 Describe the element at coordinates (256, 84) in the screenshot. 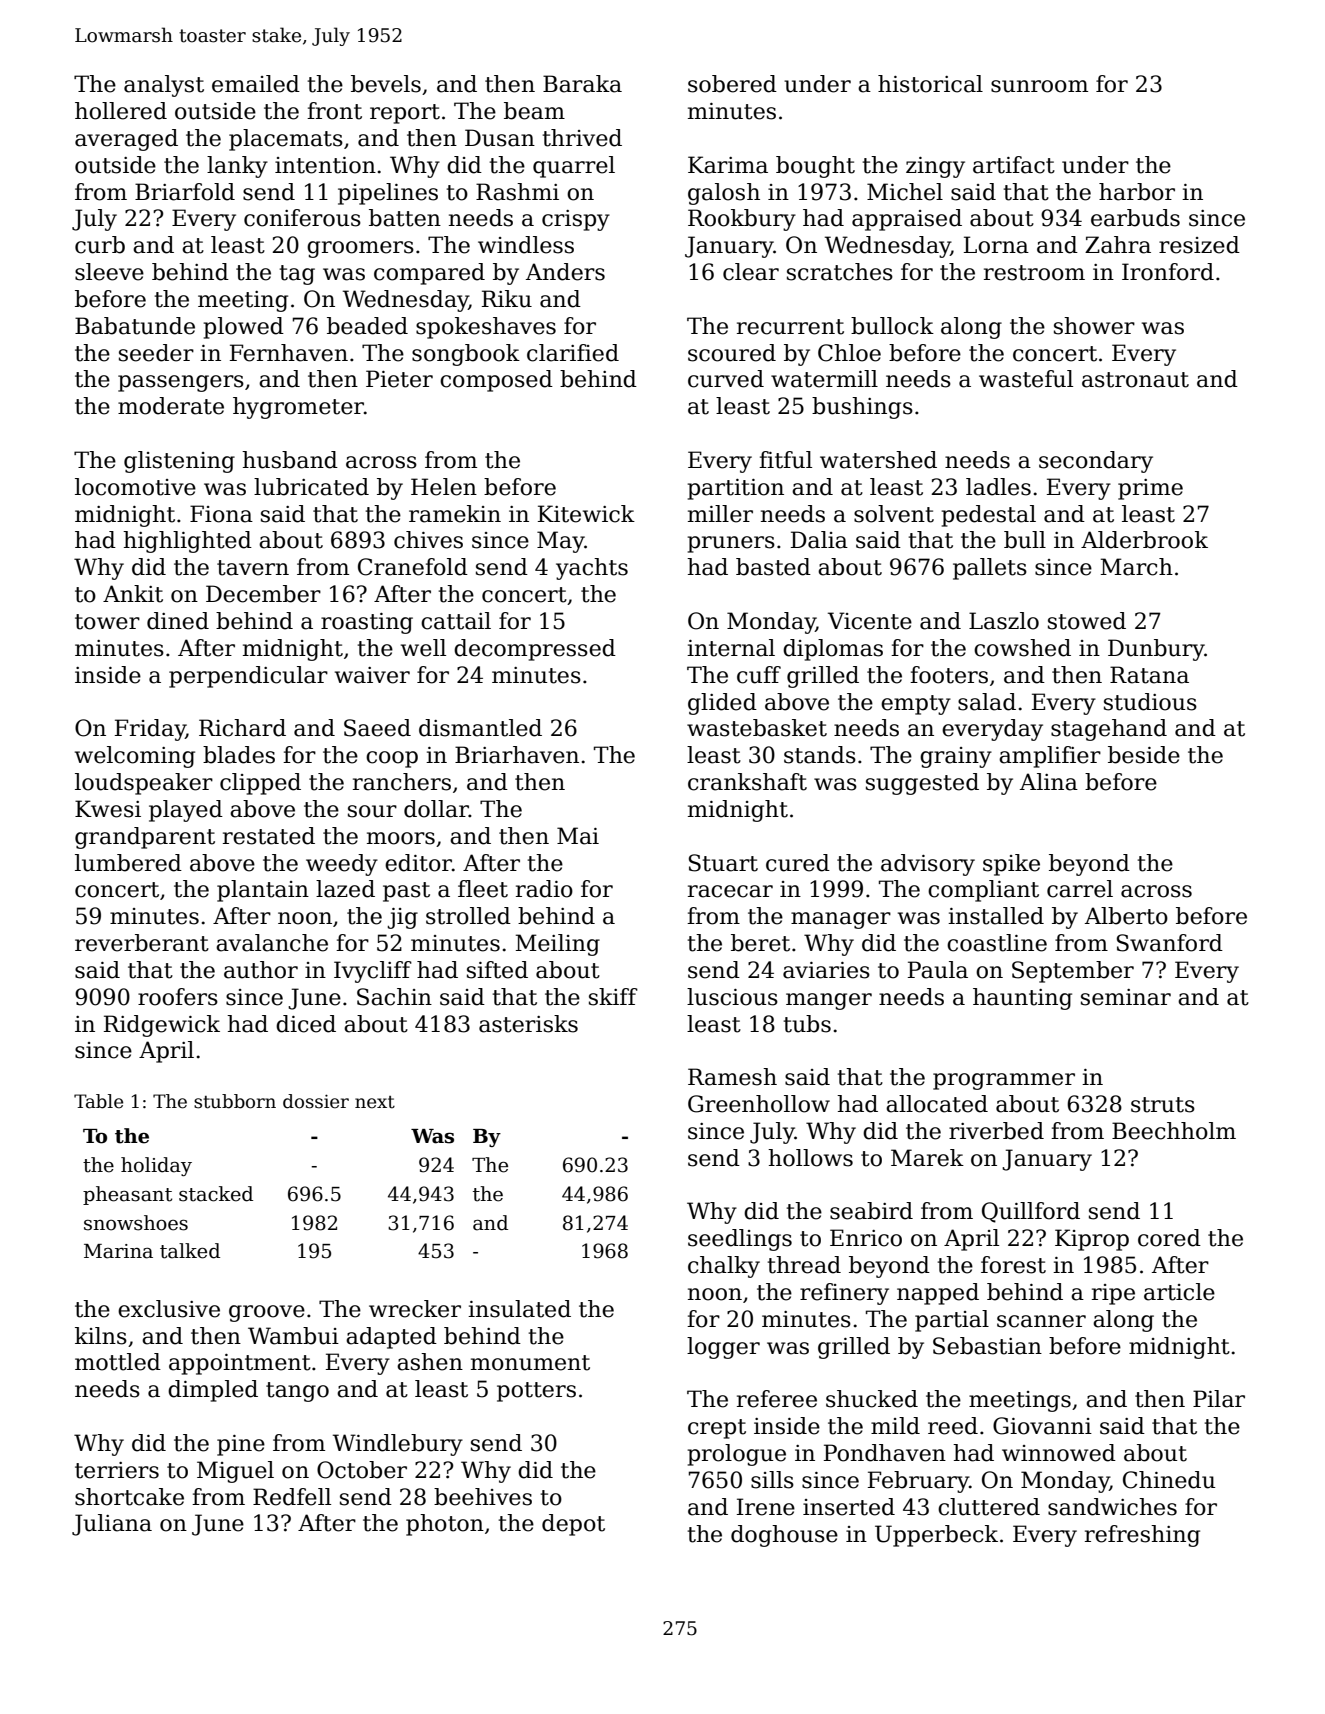

I see `emailed` at that location.
